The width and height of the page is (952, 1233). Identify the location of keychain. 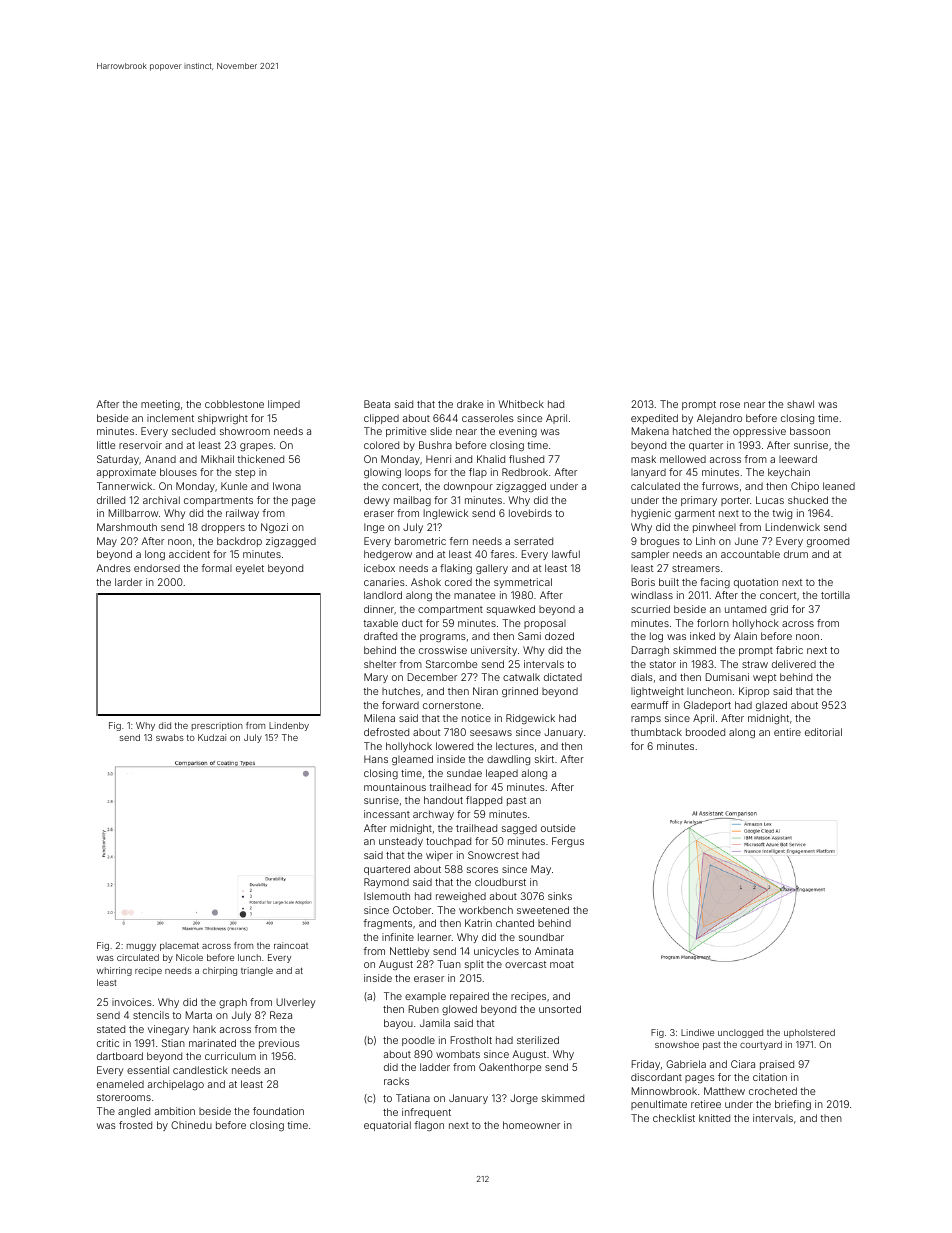
(789, 473).
